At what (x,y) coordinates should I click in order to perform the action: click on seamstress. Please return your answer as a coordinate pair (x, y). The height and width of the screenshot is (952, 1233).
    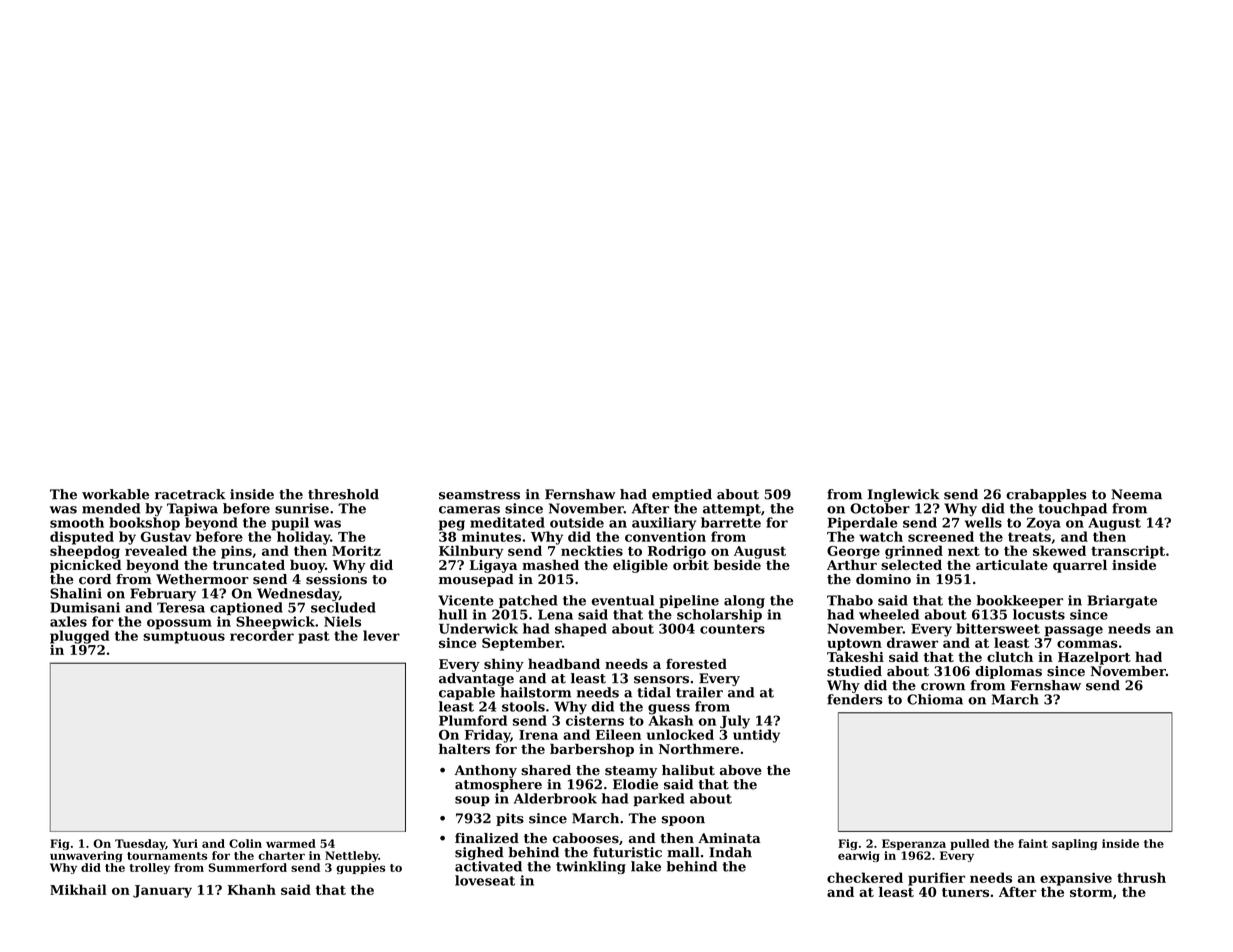
    Looking at the image, I should click on (479, 495).
